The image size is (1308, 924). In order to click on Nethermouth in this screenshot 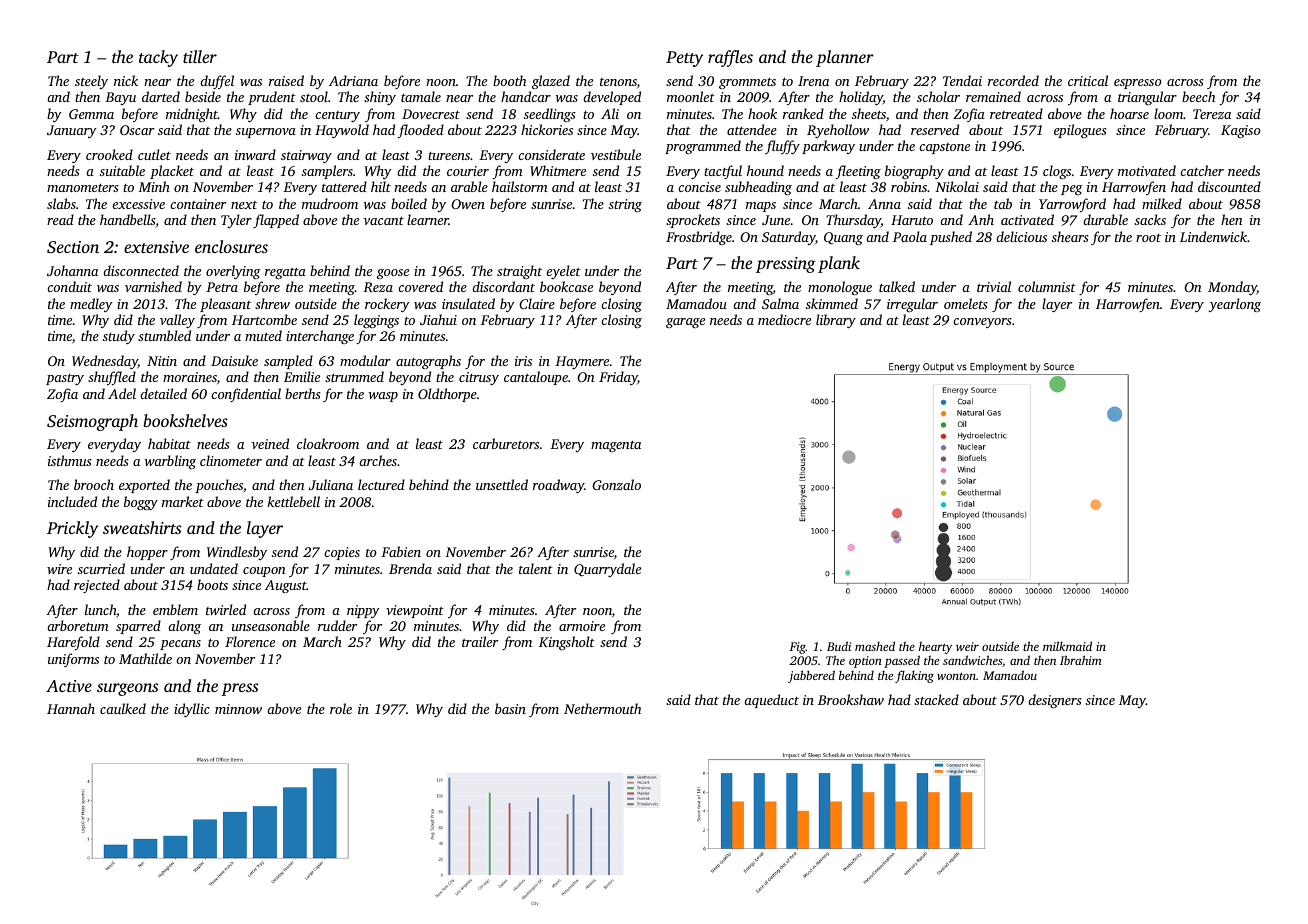, I will do `click(602, 708)`.
